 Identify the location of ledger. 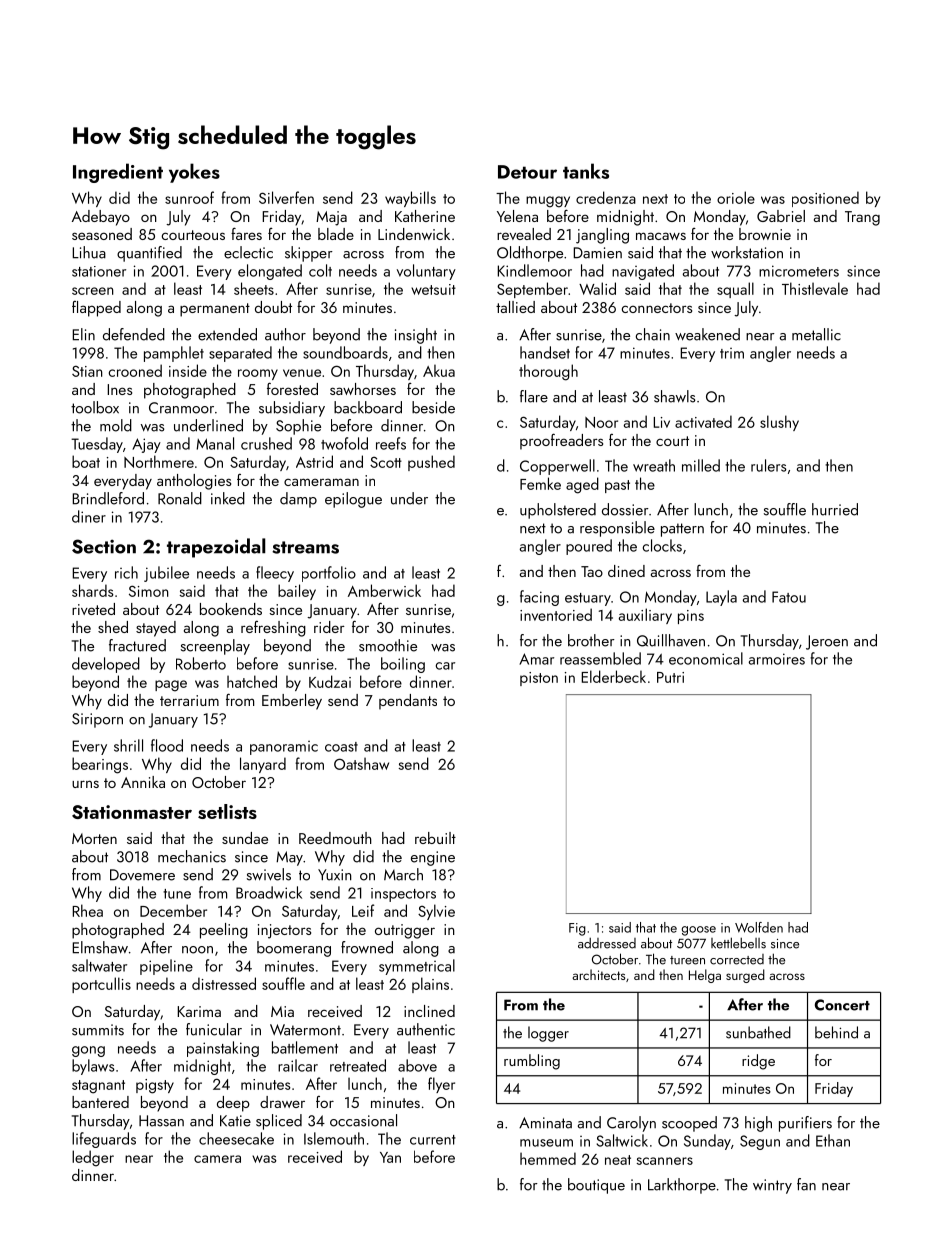
(93, 1158).
